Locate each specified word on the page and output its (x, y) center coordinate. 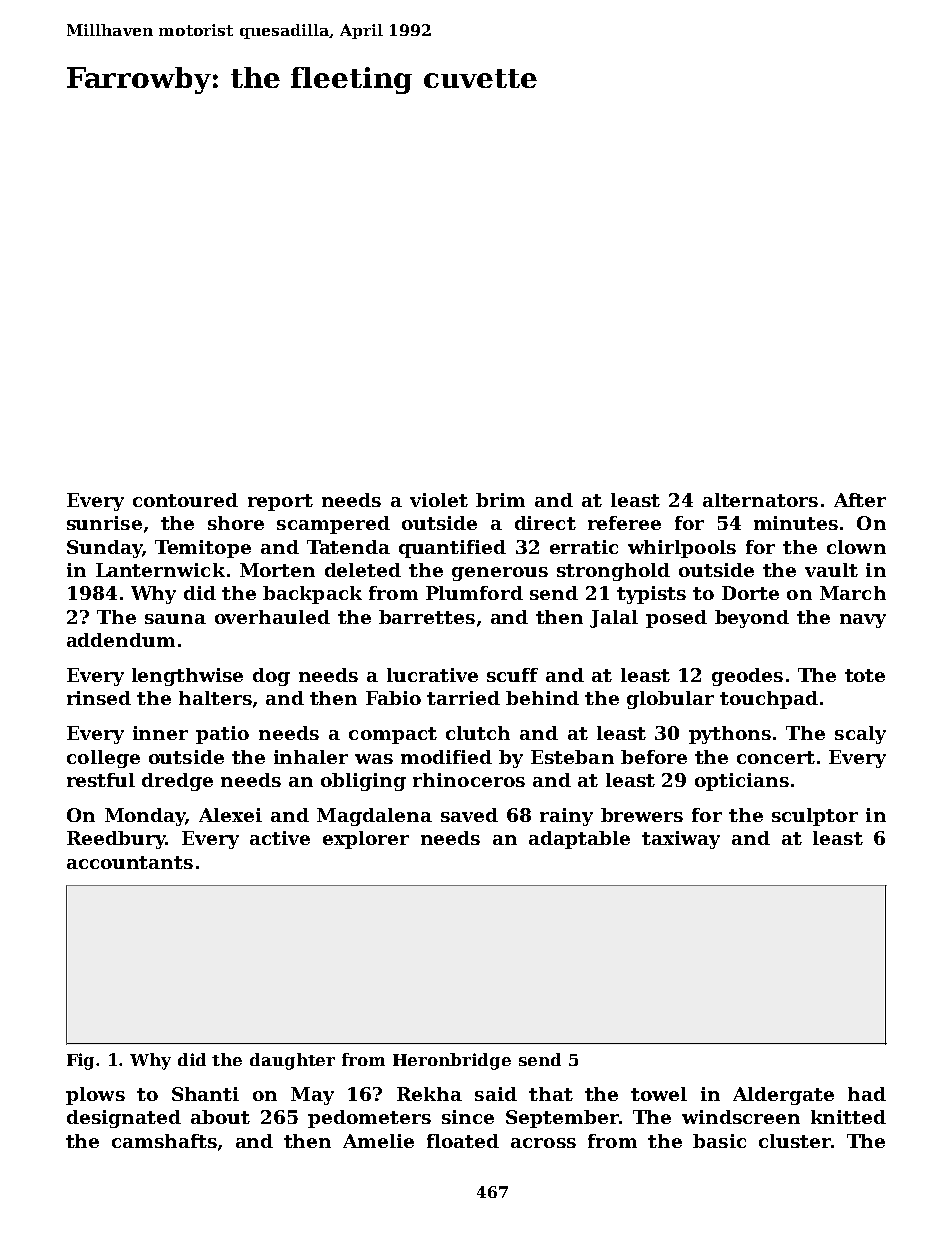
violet (439, 500)
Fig (80, 1061)
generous (500, 574)
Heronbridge (452, 1061)
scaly (860, 735)
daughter (292, 1061)
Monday (145, 817)
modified (446, 757)
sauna (175, 619)
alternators (760, 500)
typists (651, 595)
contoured (185, 500)
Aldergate (783, 1096)
